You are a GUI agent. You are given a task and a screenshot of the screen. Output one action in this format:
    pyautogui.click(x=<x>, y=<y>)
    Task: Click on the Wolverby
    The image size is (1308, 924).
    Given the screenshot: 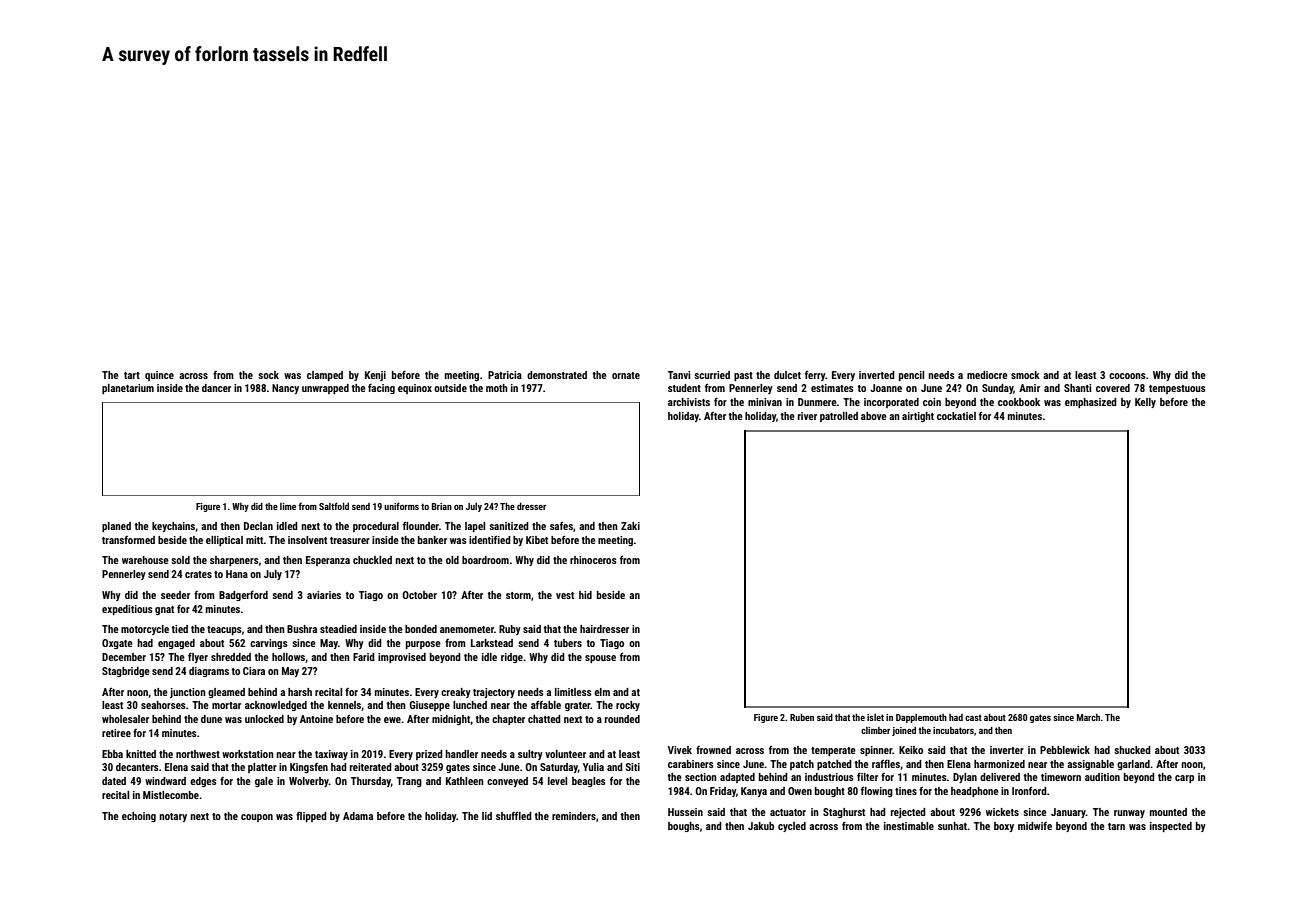 What is the action you would take?
    pyautogui.click(x=309, y=782)
